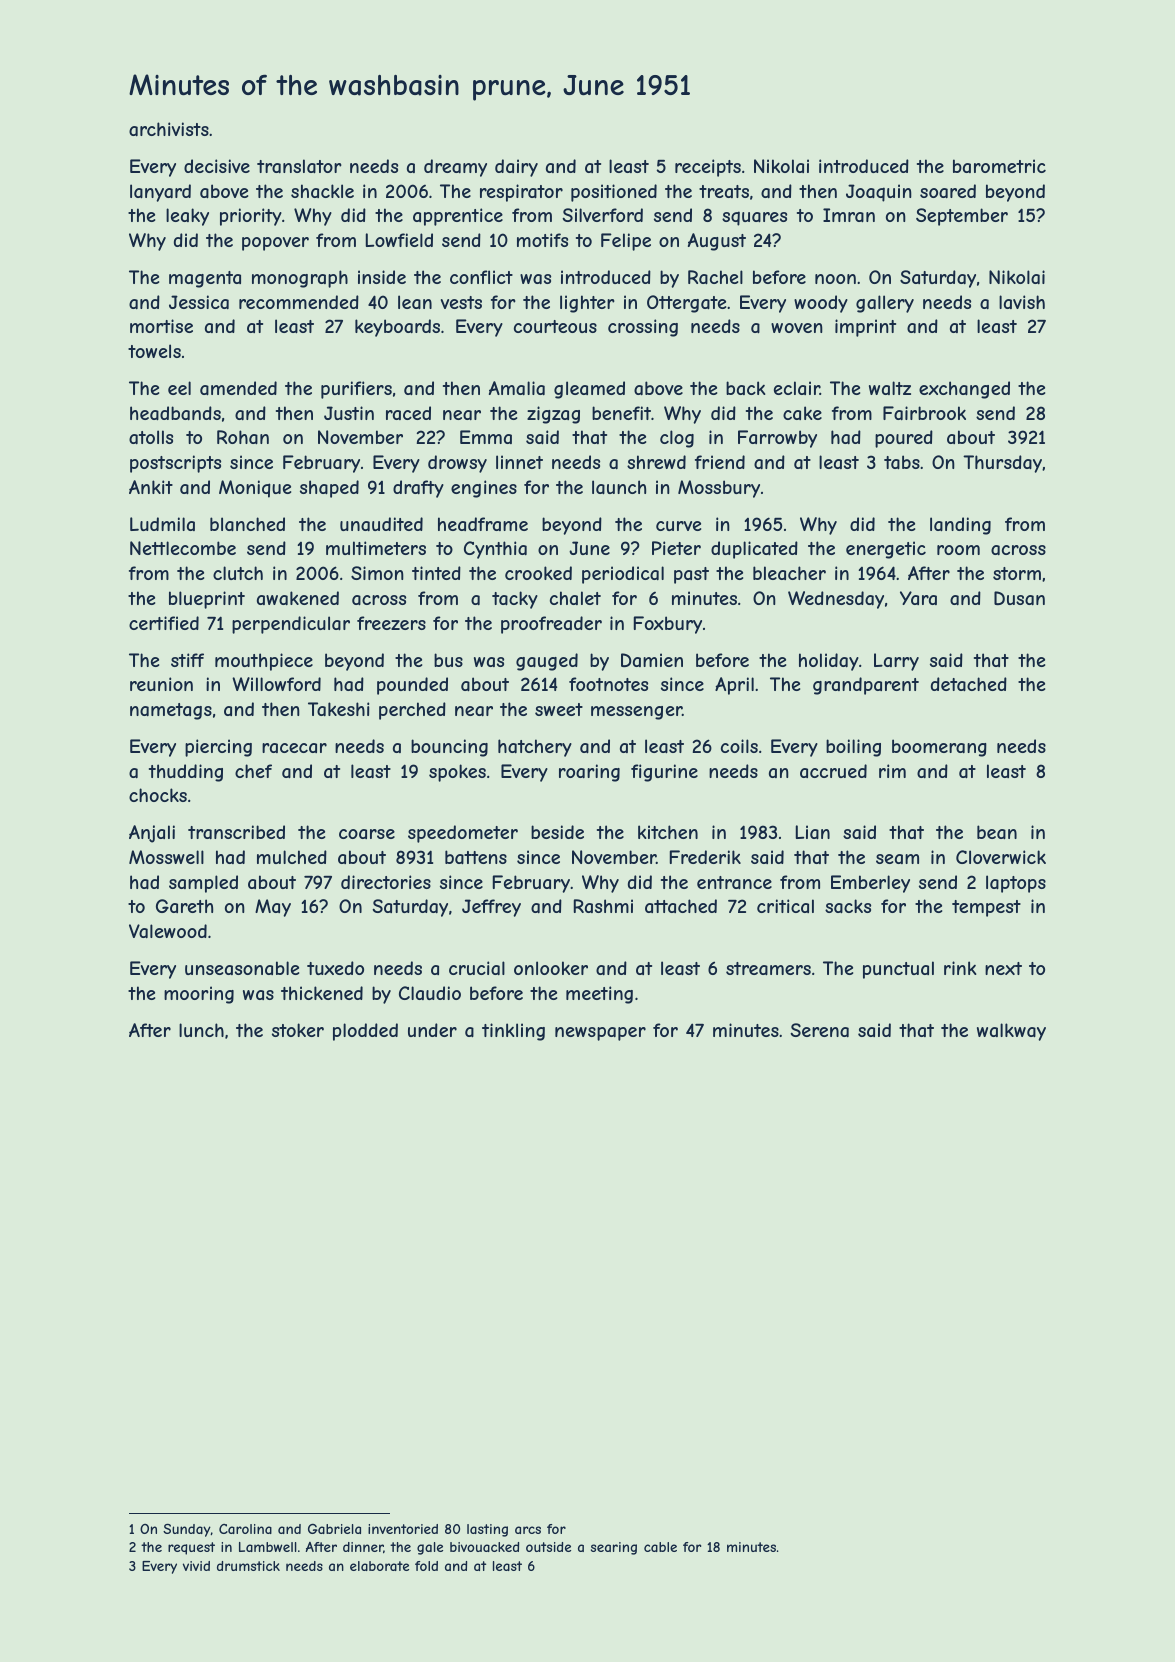  What do you see at coordinates (171, 711) in the screenshot?
I see `nametags` at bounding box center [171, 711].
